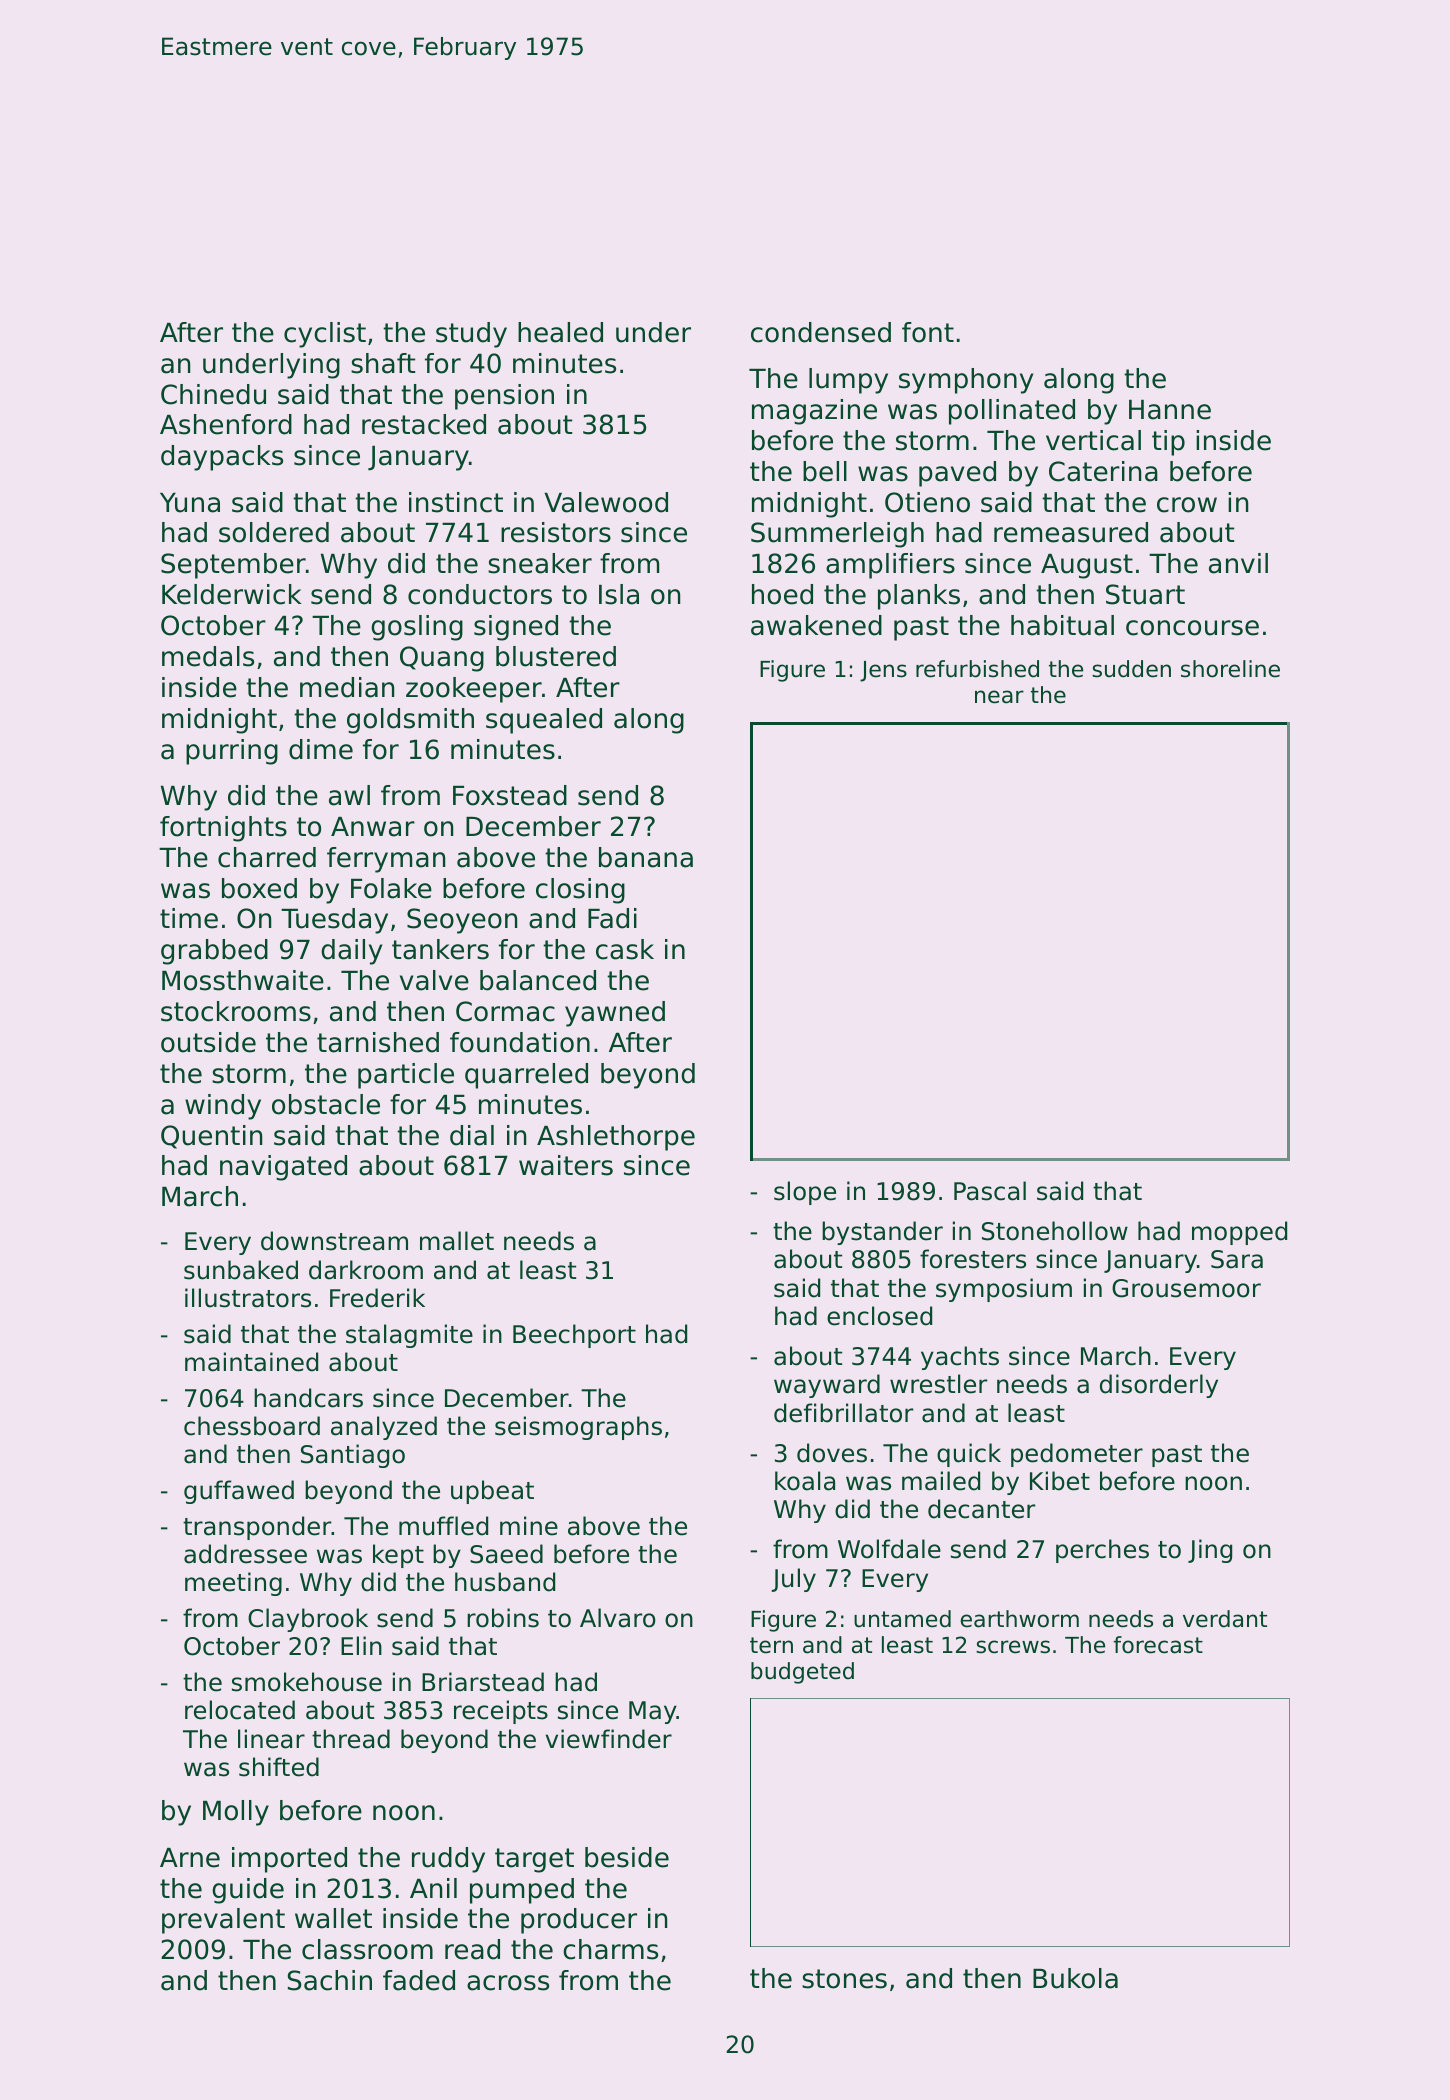 Image resolution: width=1450 pixels, height=2100 pixels. What do you see at coordinates (1131, 669) in the screenshot?
I see `sudden` at bounding box center [1131, 669].
